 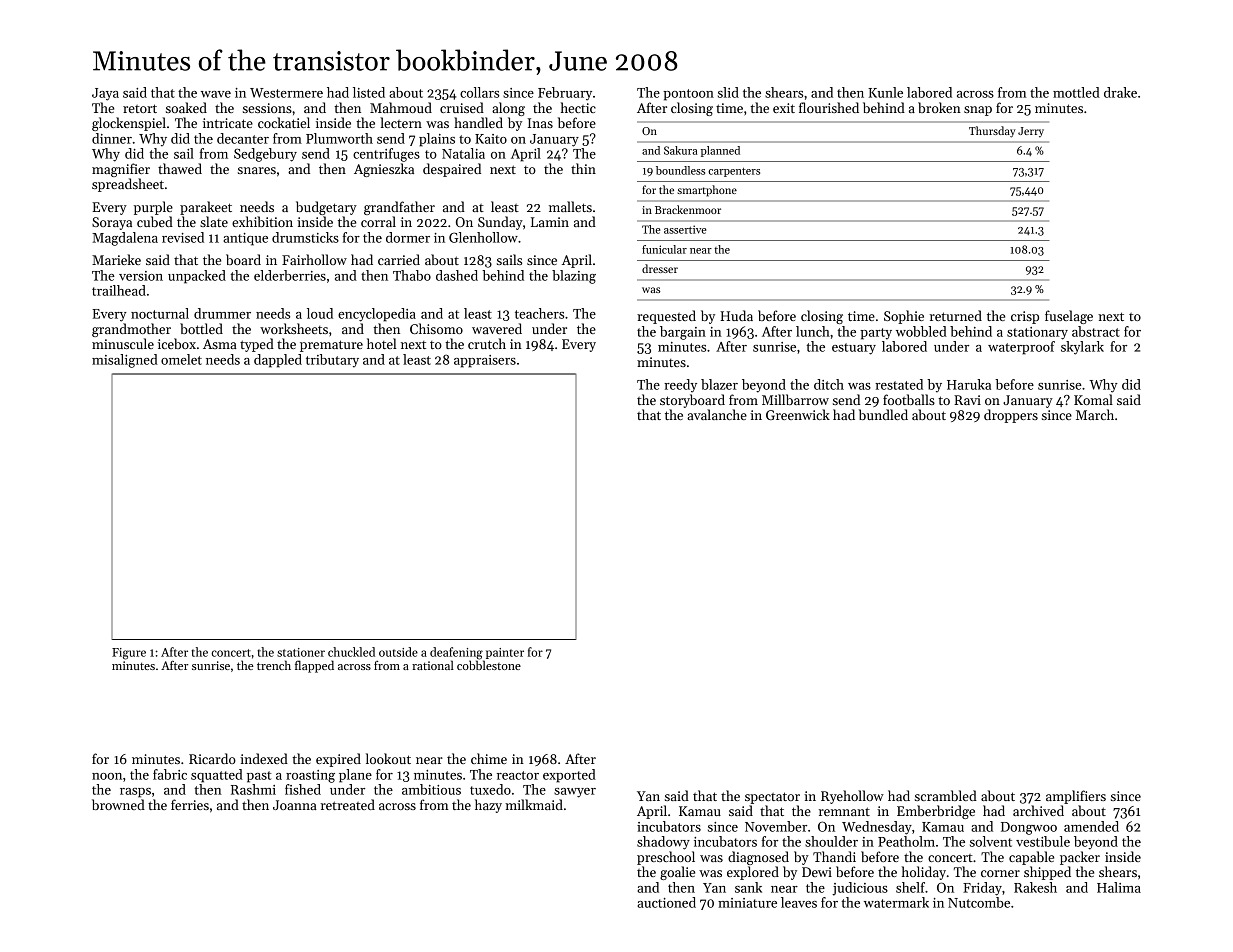 What do you see at coordinates (129, 654) in the screenshot?
I see `Figure` at bounding box center [129, 654].
